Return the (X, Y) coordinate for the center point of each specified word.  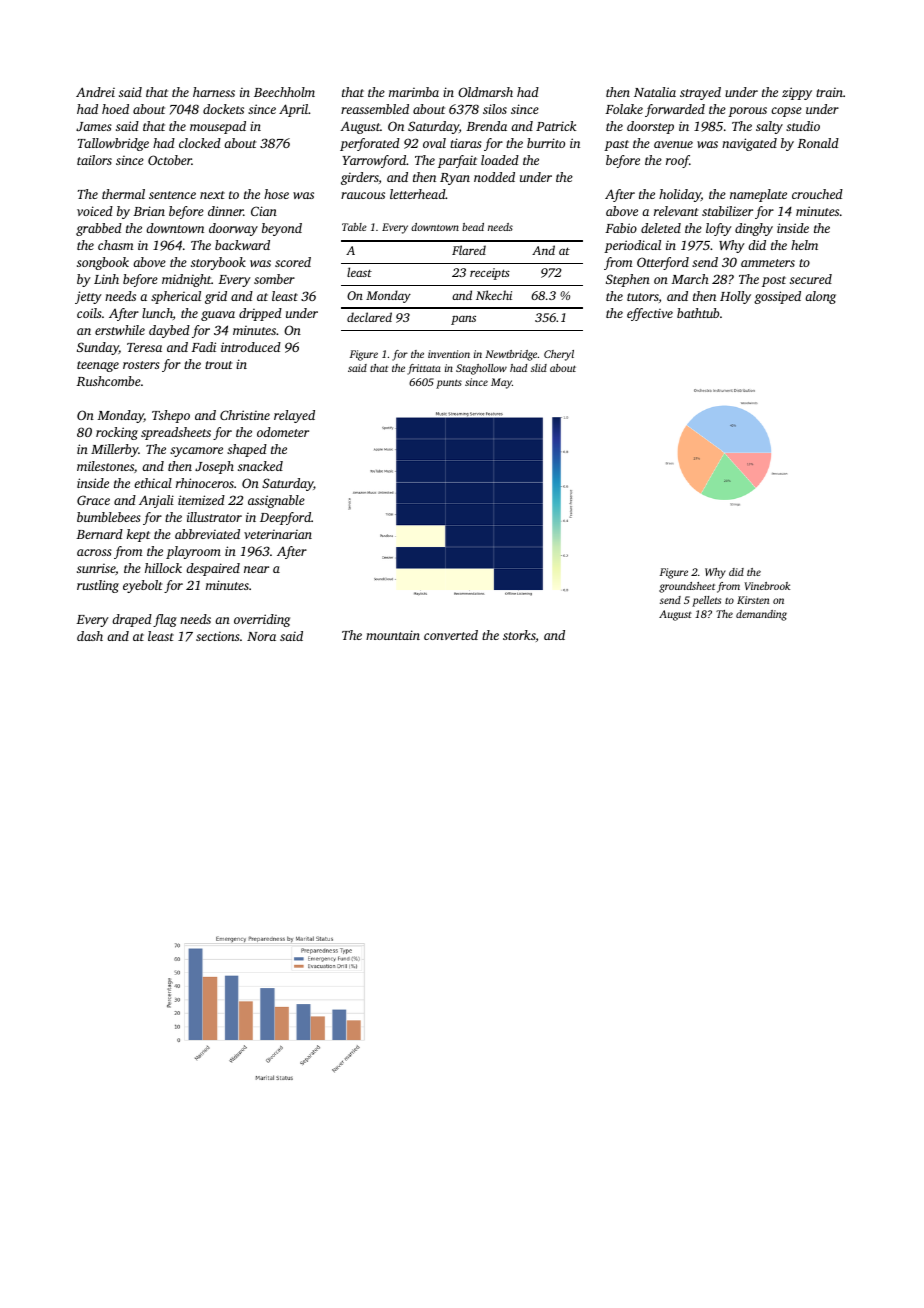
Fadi (203, 347)
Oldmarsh (485, 92)
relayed (294, 416)
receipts (490, 274)
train (829, 92)
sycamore (196, 452)
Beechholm (284, 92)
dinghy (754, 229)
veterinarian (278, 534)
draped (132, 620)
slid (539, 368)
